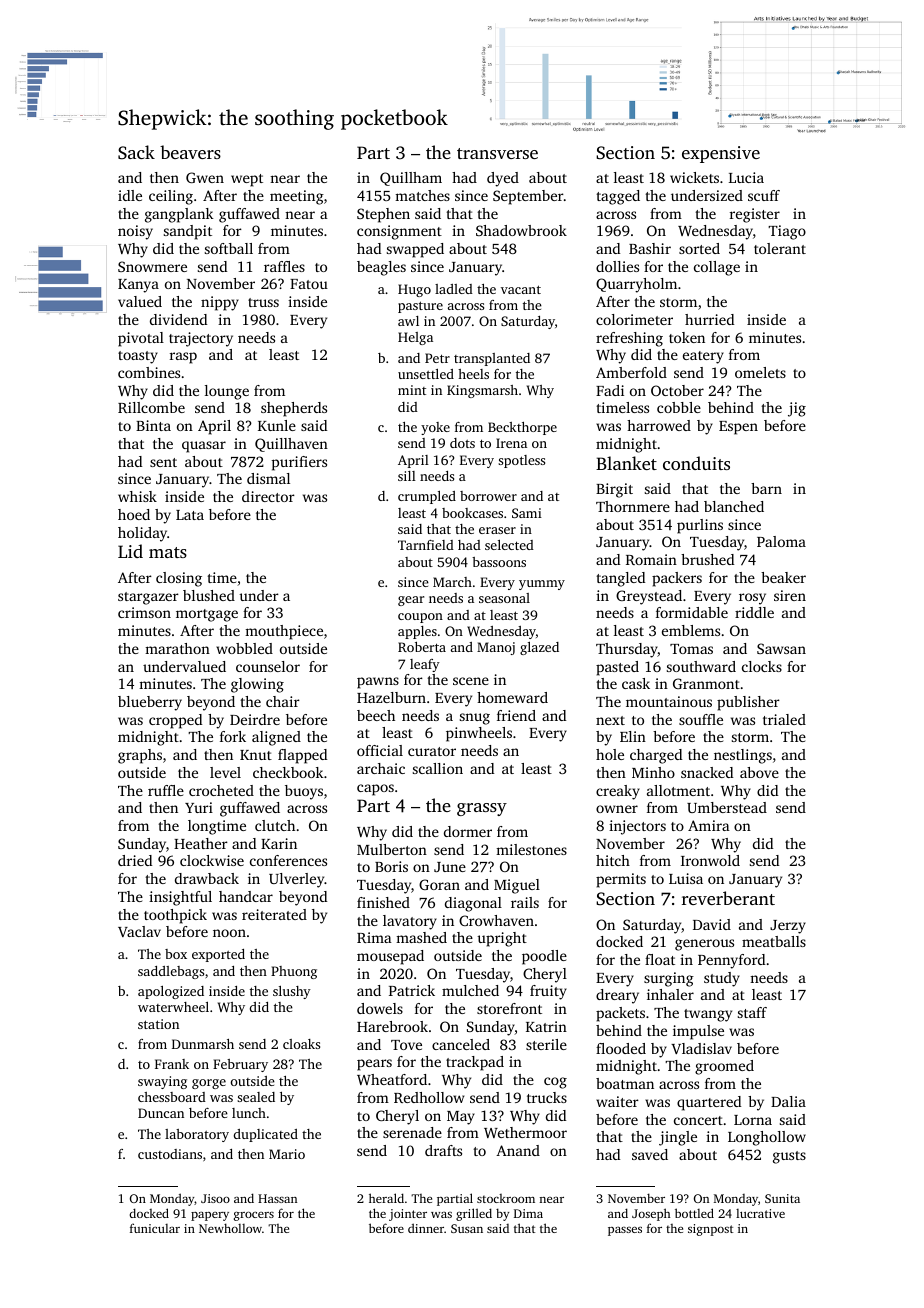 The image size is (924, 1308). I want to click on expensive, so click(721, 154).
